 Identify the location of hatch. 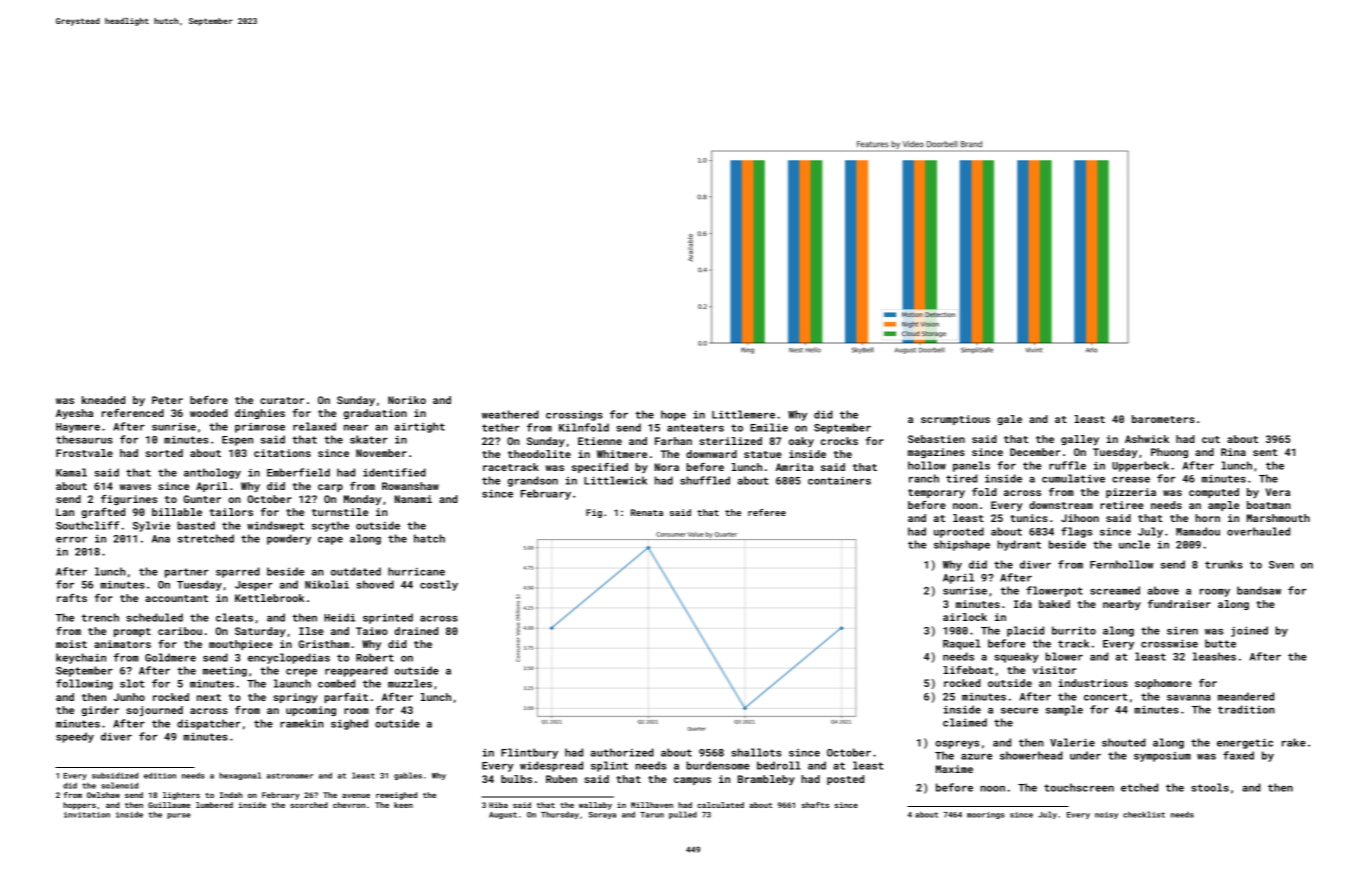
(429, 538).
